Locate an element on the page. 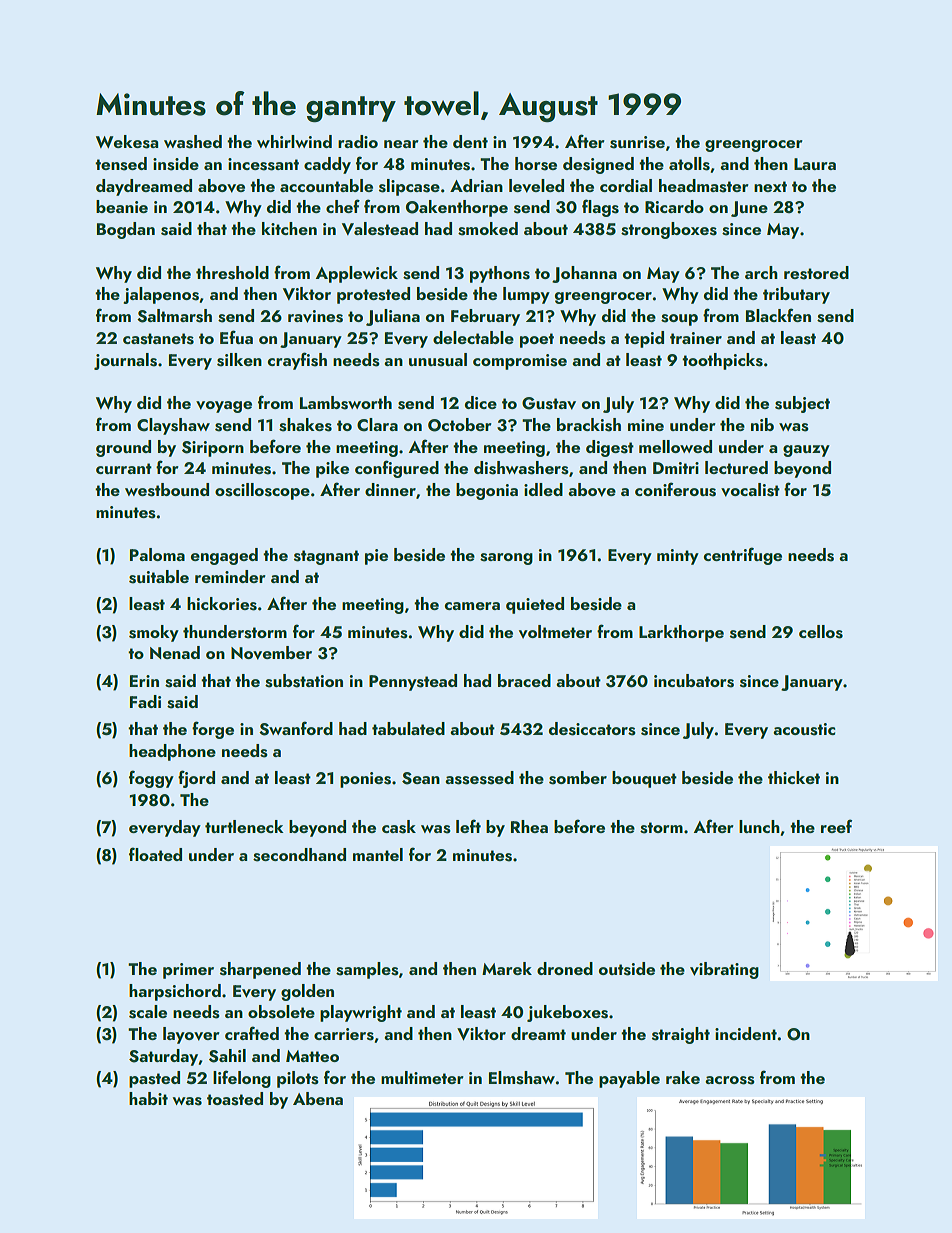 Image resolution: width=952 pixels, height=1233 pixels. straight is located at coordinates (681, 1035).
